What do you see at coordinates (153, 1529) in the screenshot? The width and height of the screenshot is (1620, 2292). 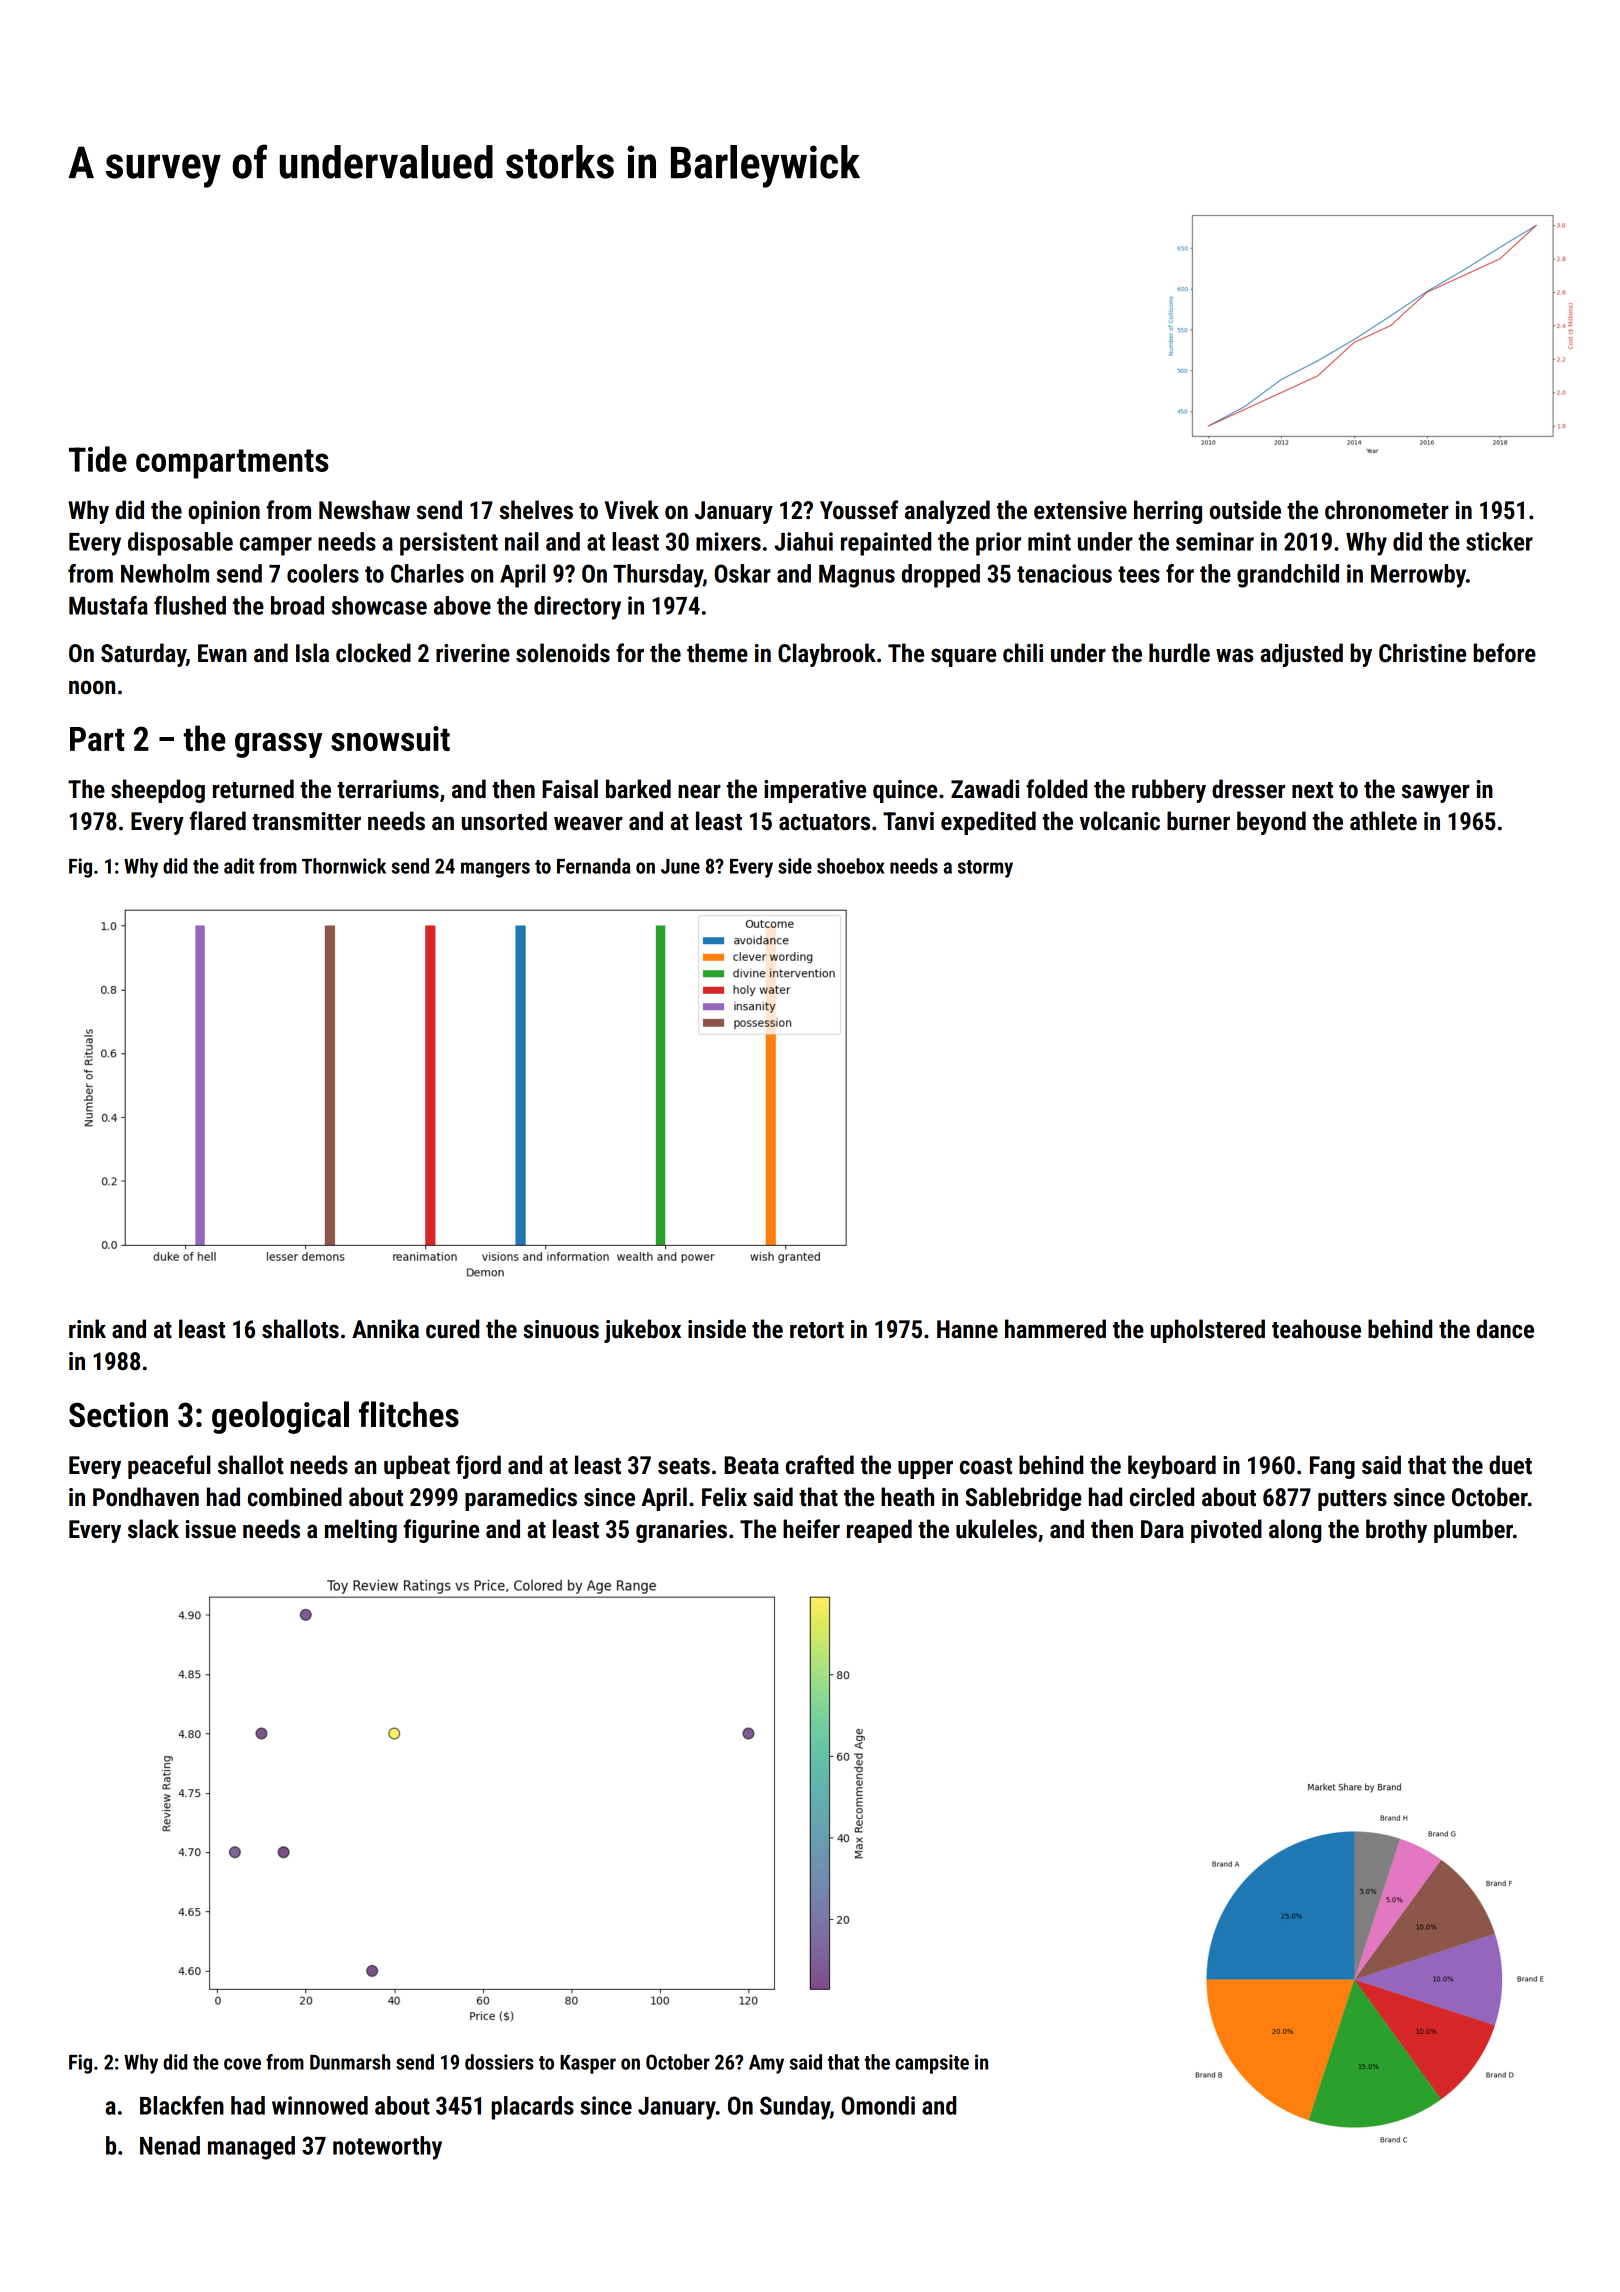 I see `slack` at bounding box center [153, 1529].
